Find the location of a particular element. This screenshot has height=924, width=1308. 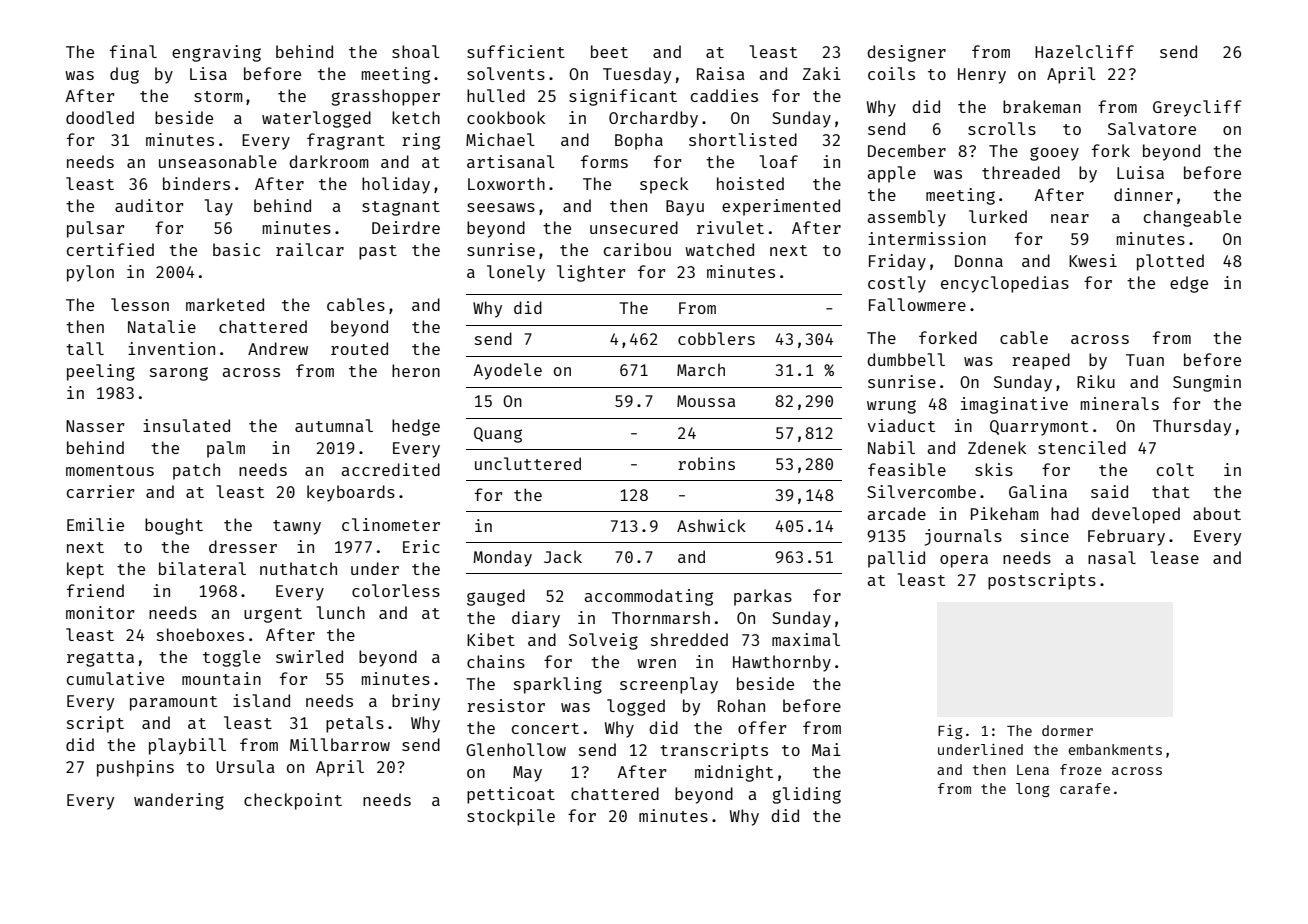

Ashwick is located at coordinates (711, 525).
